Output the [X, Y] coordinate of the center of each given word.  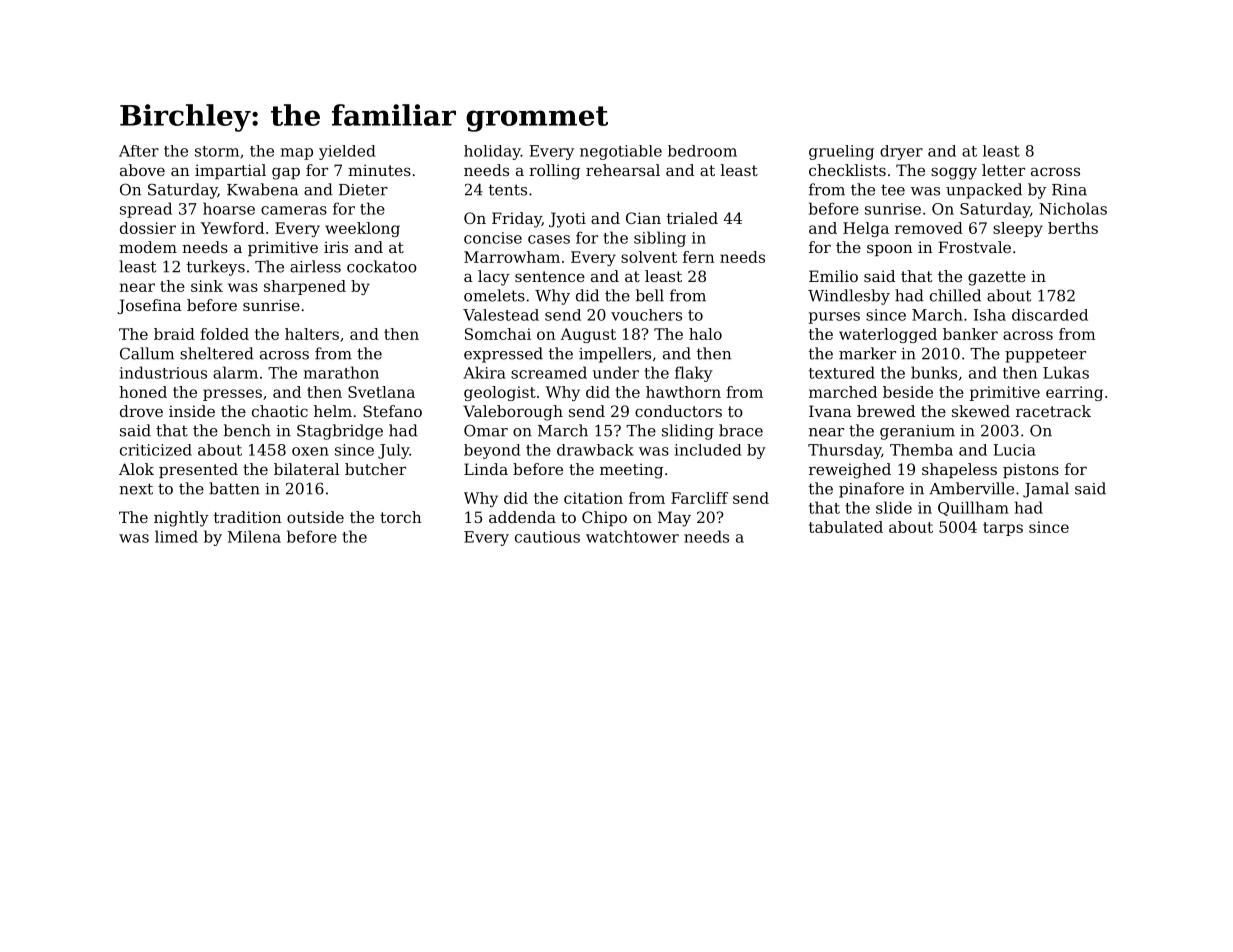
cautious [547, 537]
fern [699, 257]
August [588, 335]
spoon [890, 250]
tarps [1003, 529]
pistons [1031, 470]
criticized [156, 450]
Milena [254, 536]
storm [217, 151]
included [708, 450]
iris [336, 247]
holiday [492, 152]
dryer [901, 152]
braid [174, 334]
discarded [1050, 315]
